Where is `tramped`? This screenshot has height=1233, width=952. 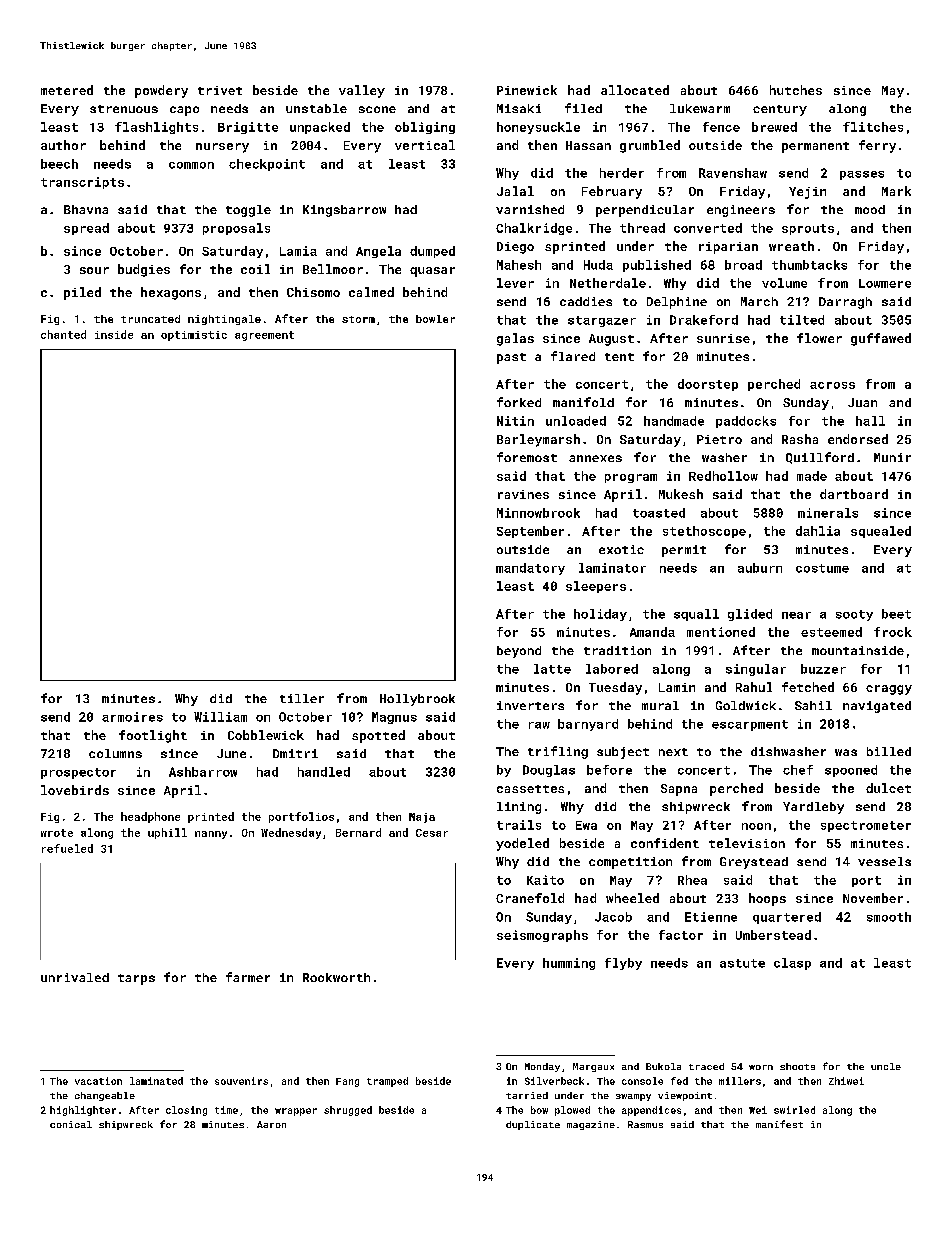 tramped is located at coordinates (387, 1082).
